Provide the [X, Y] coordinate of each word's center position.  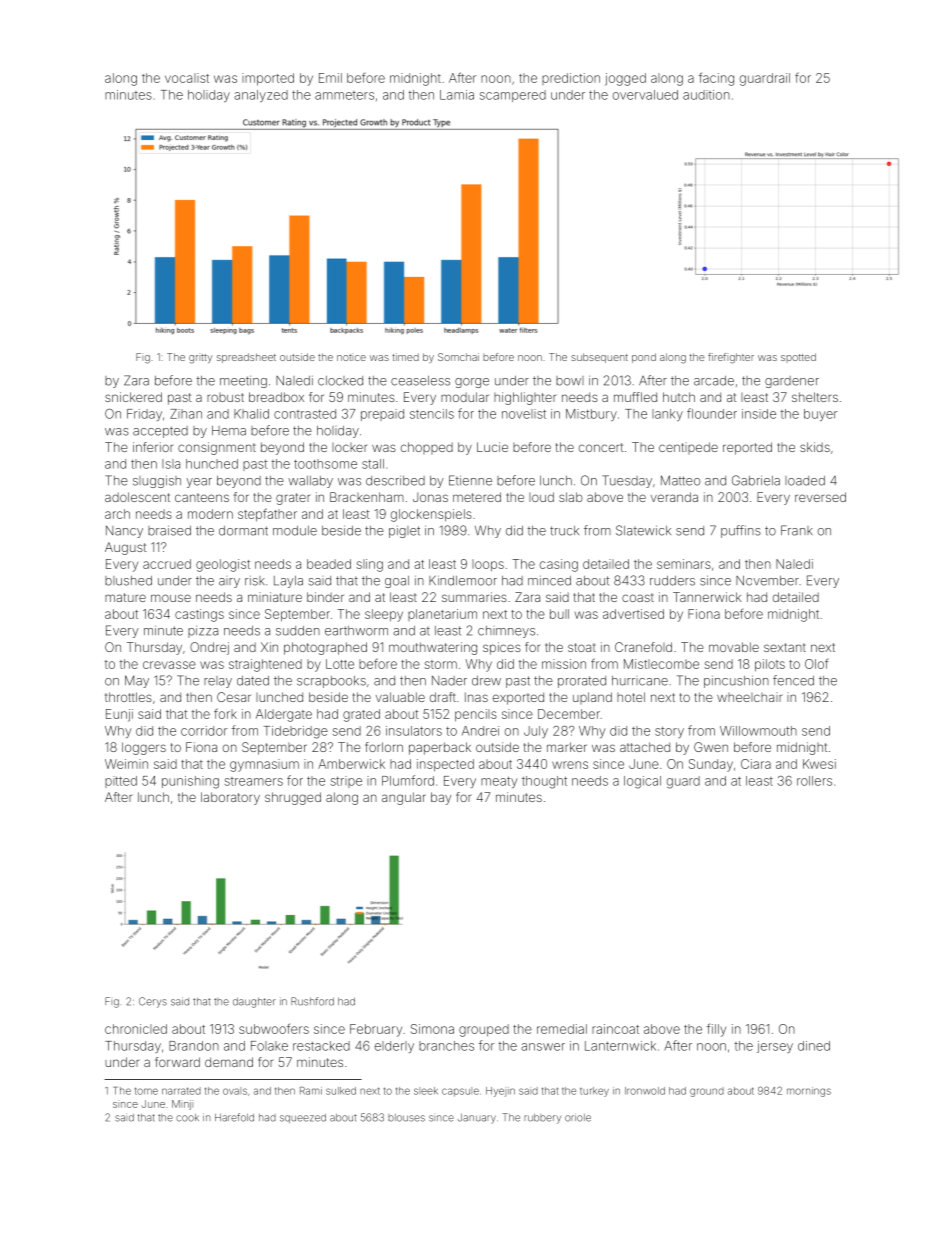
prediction [571, 79]
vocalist [187, 78]
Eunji [119, 715]
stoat [582, 647]
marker [567, 747]
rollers [814, 781]
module [295, 531]
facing [716, 79]
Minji [182, 1105]
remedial [562, 1029]
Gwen [711, 747]
